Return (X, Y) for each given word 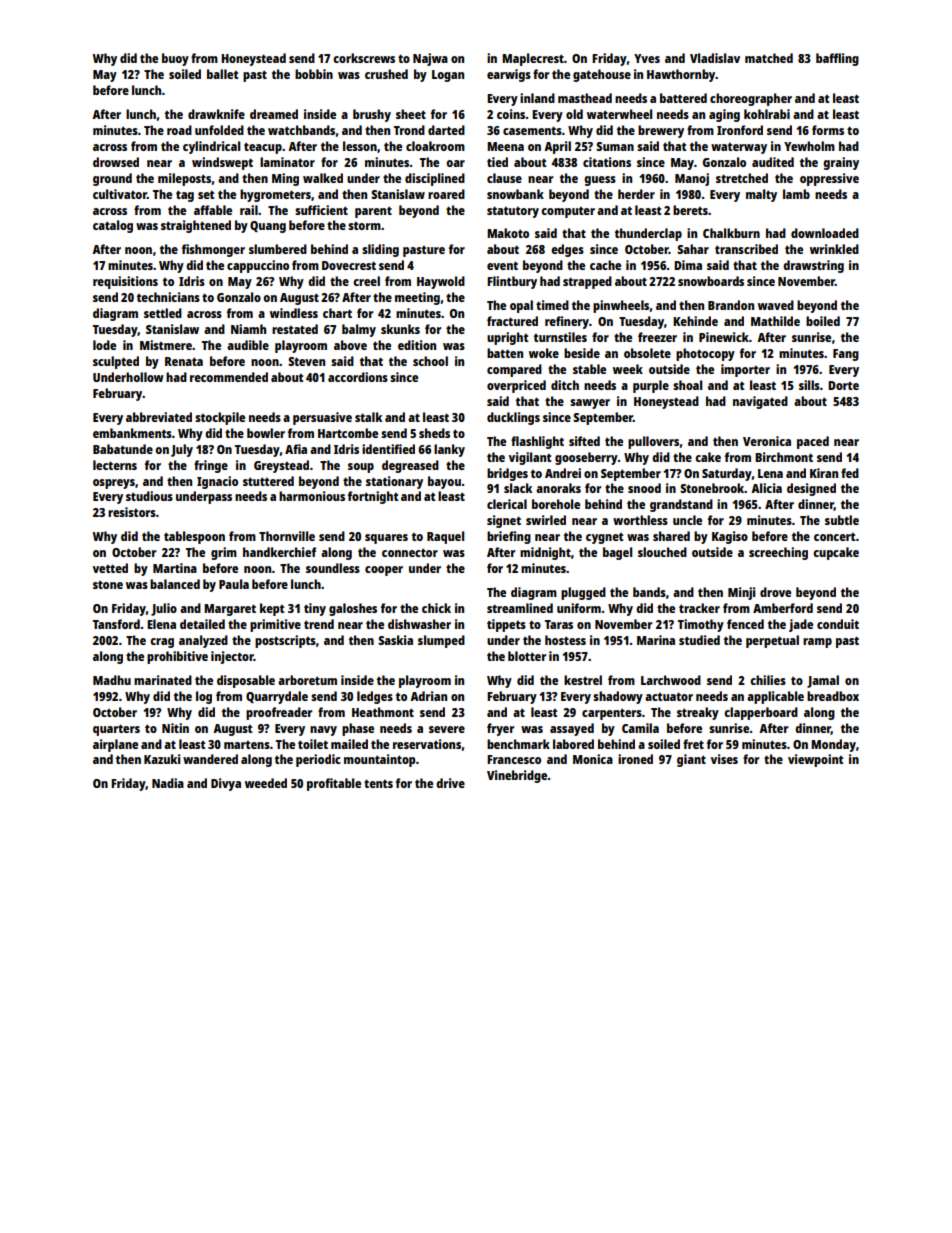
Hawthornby (681, 75)
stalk (368, 417)
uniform (579, 608)
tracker (699, 608)
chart (337, 313)
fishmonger (213, 250)
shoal (687, 385)
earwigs (509, 75)
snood (644, 488)
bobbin (314, 74)
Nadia (168, 783)
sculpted (116, 362)
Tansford (116, 624)
